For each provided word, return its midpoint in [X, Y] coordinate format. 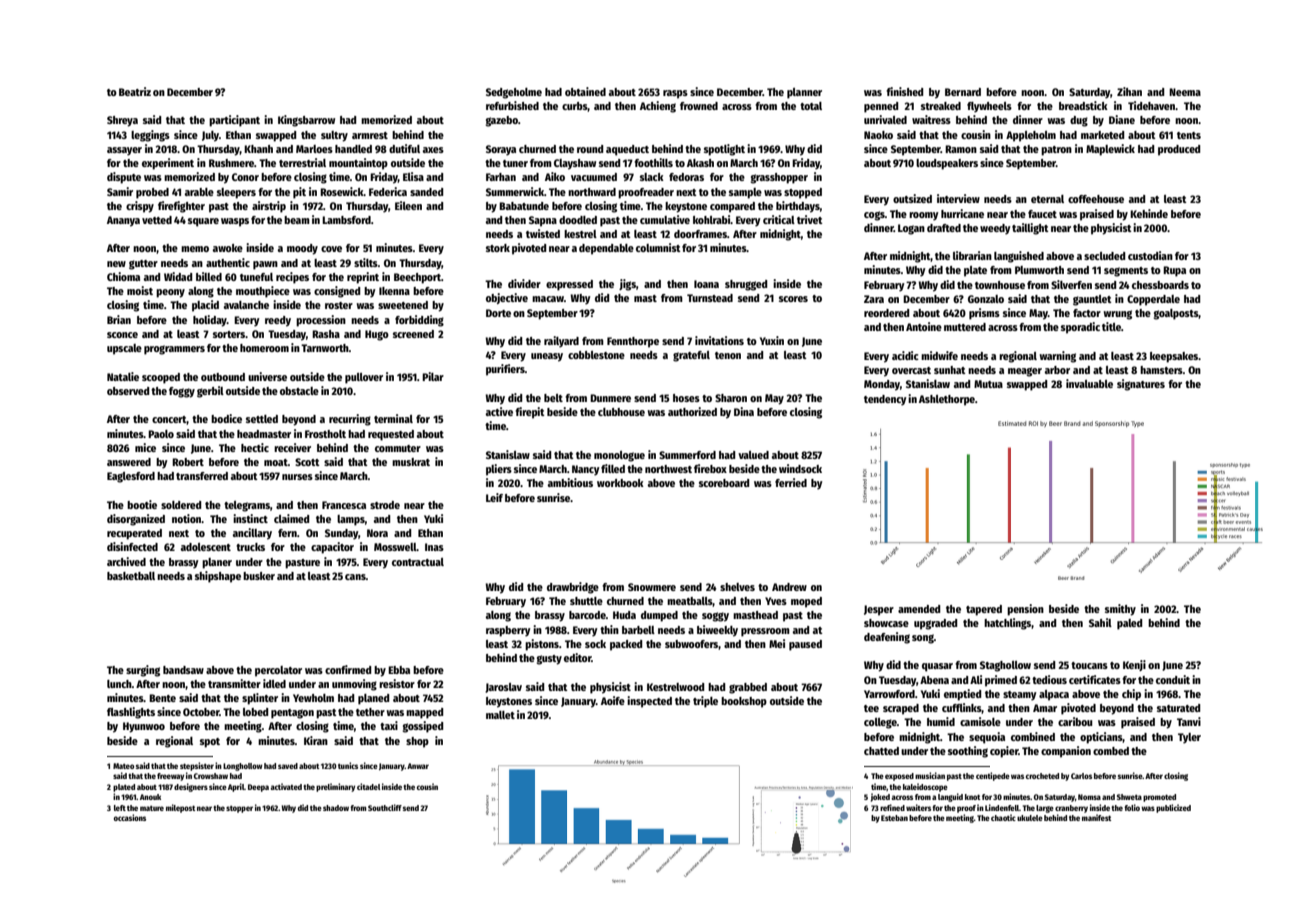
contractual [418, 562]
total [811, 106]
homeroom [264, 348]
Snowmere [652, 587]
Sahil [1100, 622]
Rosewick [342, 191]
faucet [1042, 214]
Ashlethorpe [947, 400]
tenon [728, 355]
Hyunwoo [144, 727]
